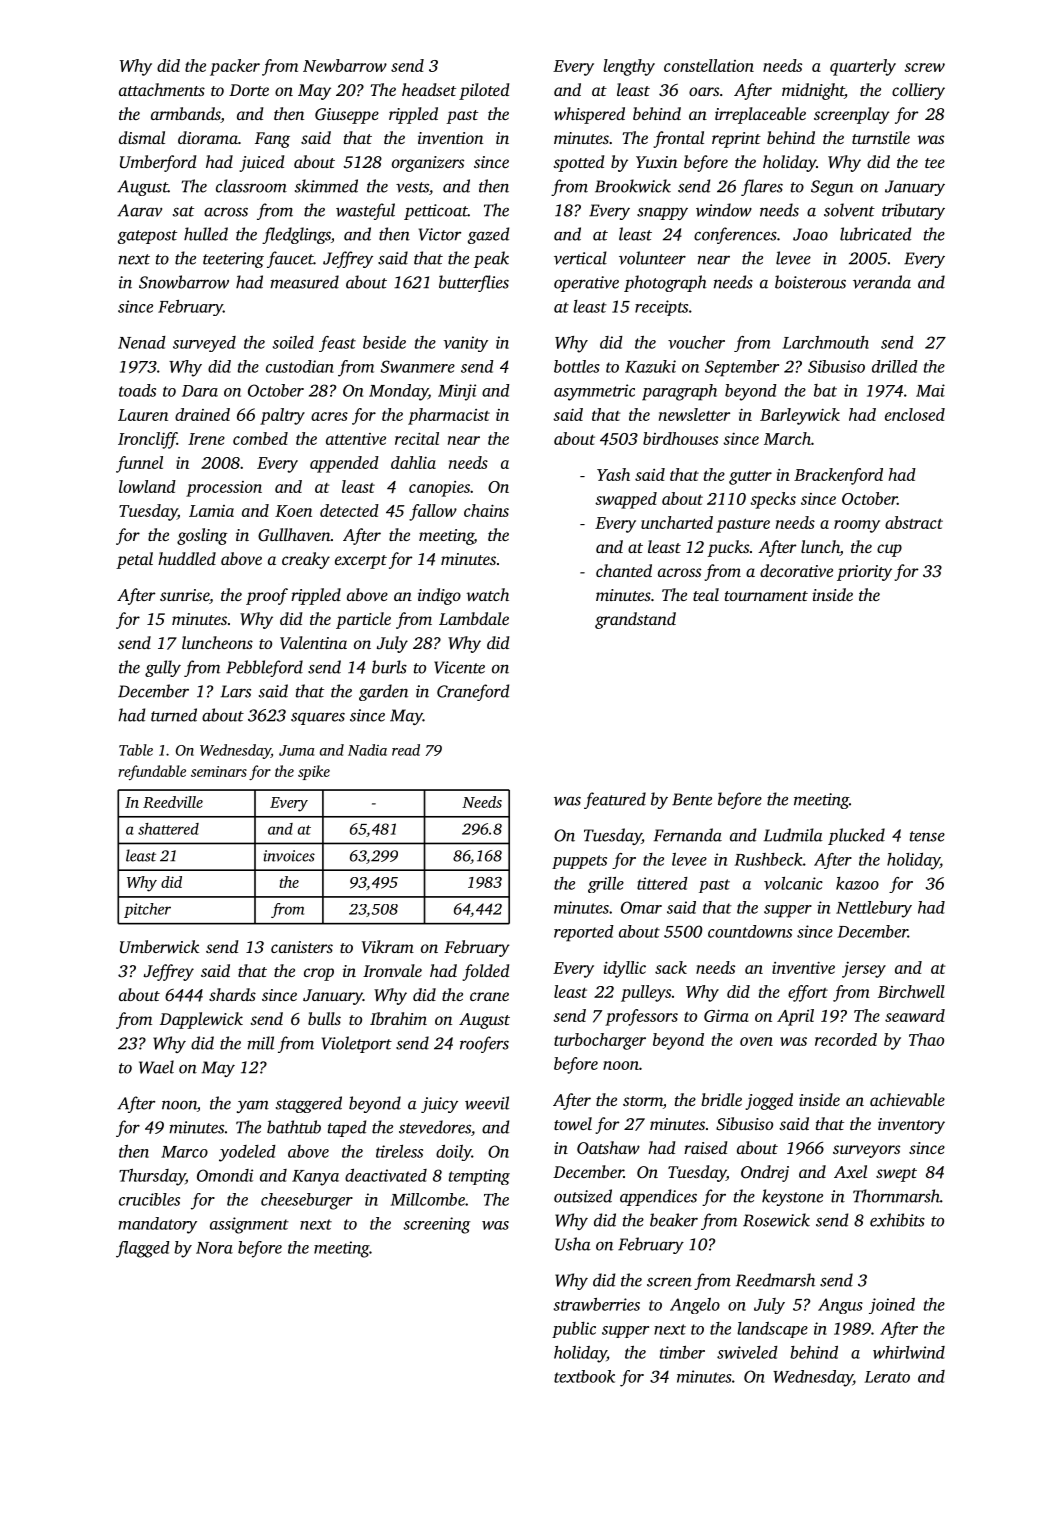  I want to click on jersey, so click(864, 969).
